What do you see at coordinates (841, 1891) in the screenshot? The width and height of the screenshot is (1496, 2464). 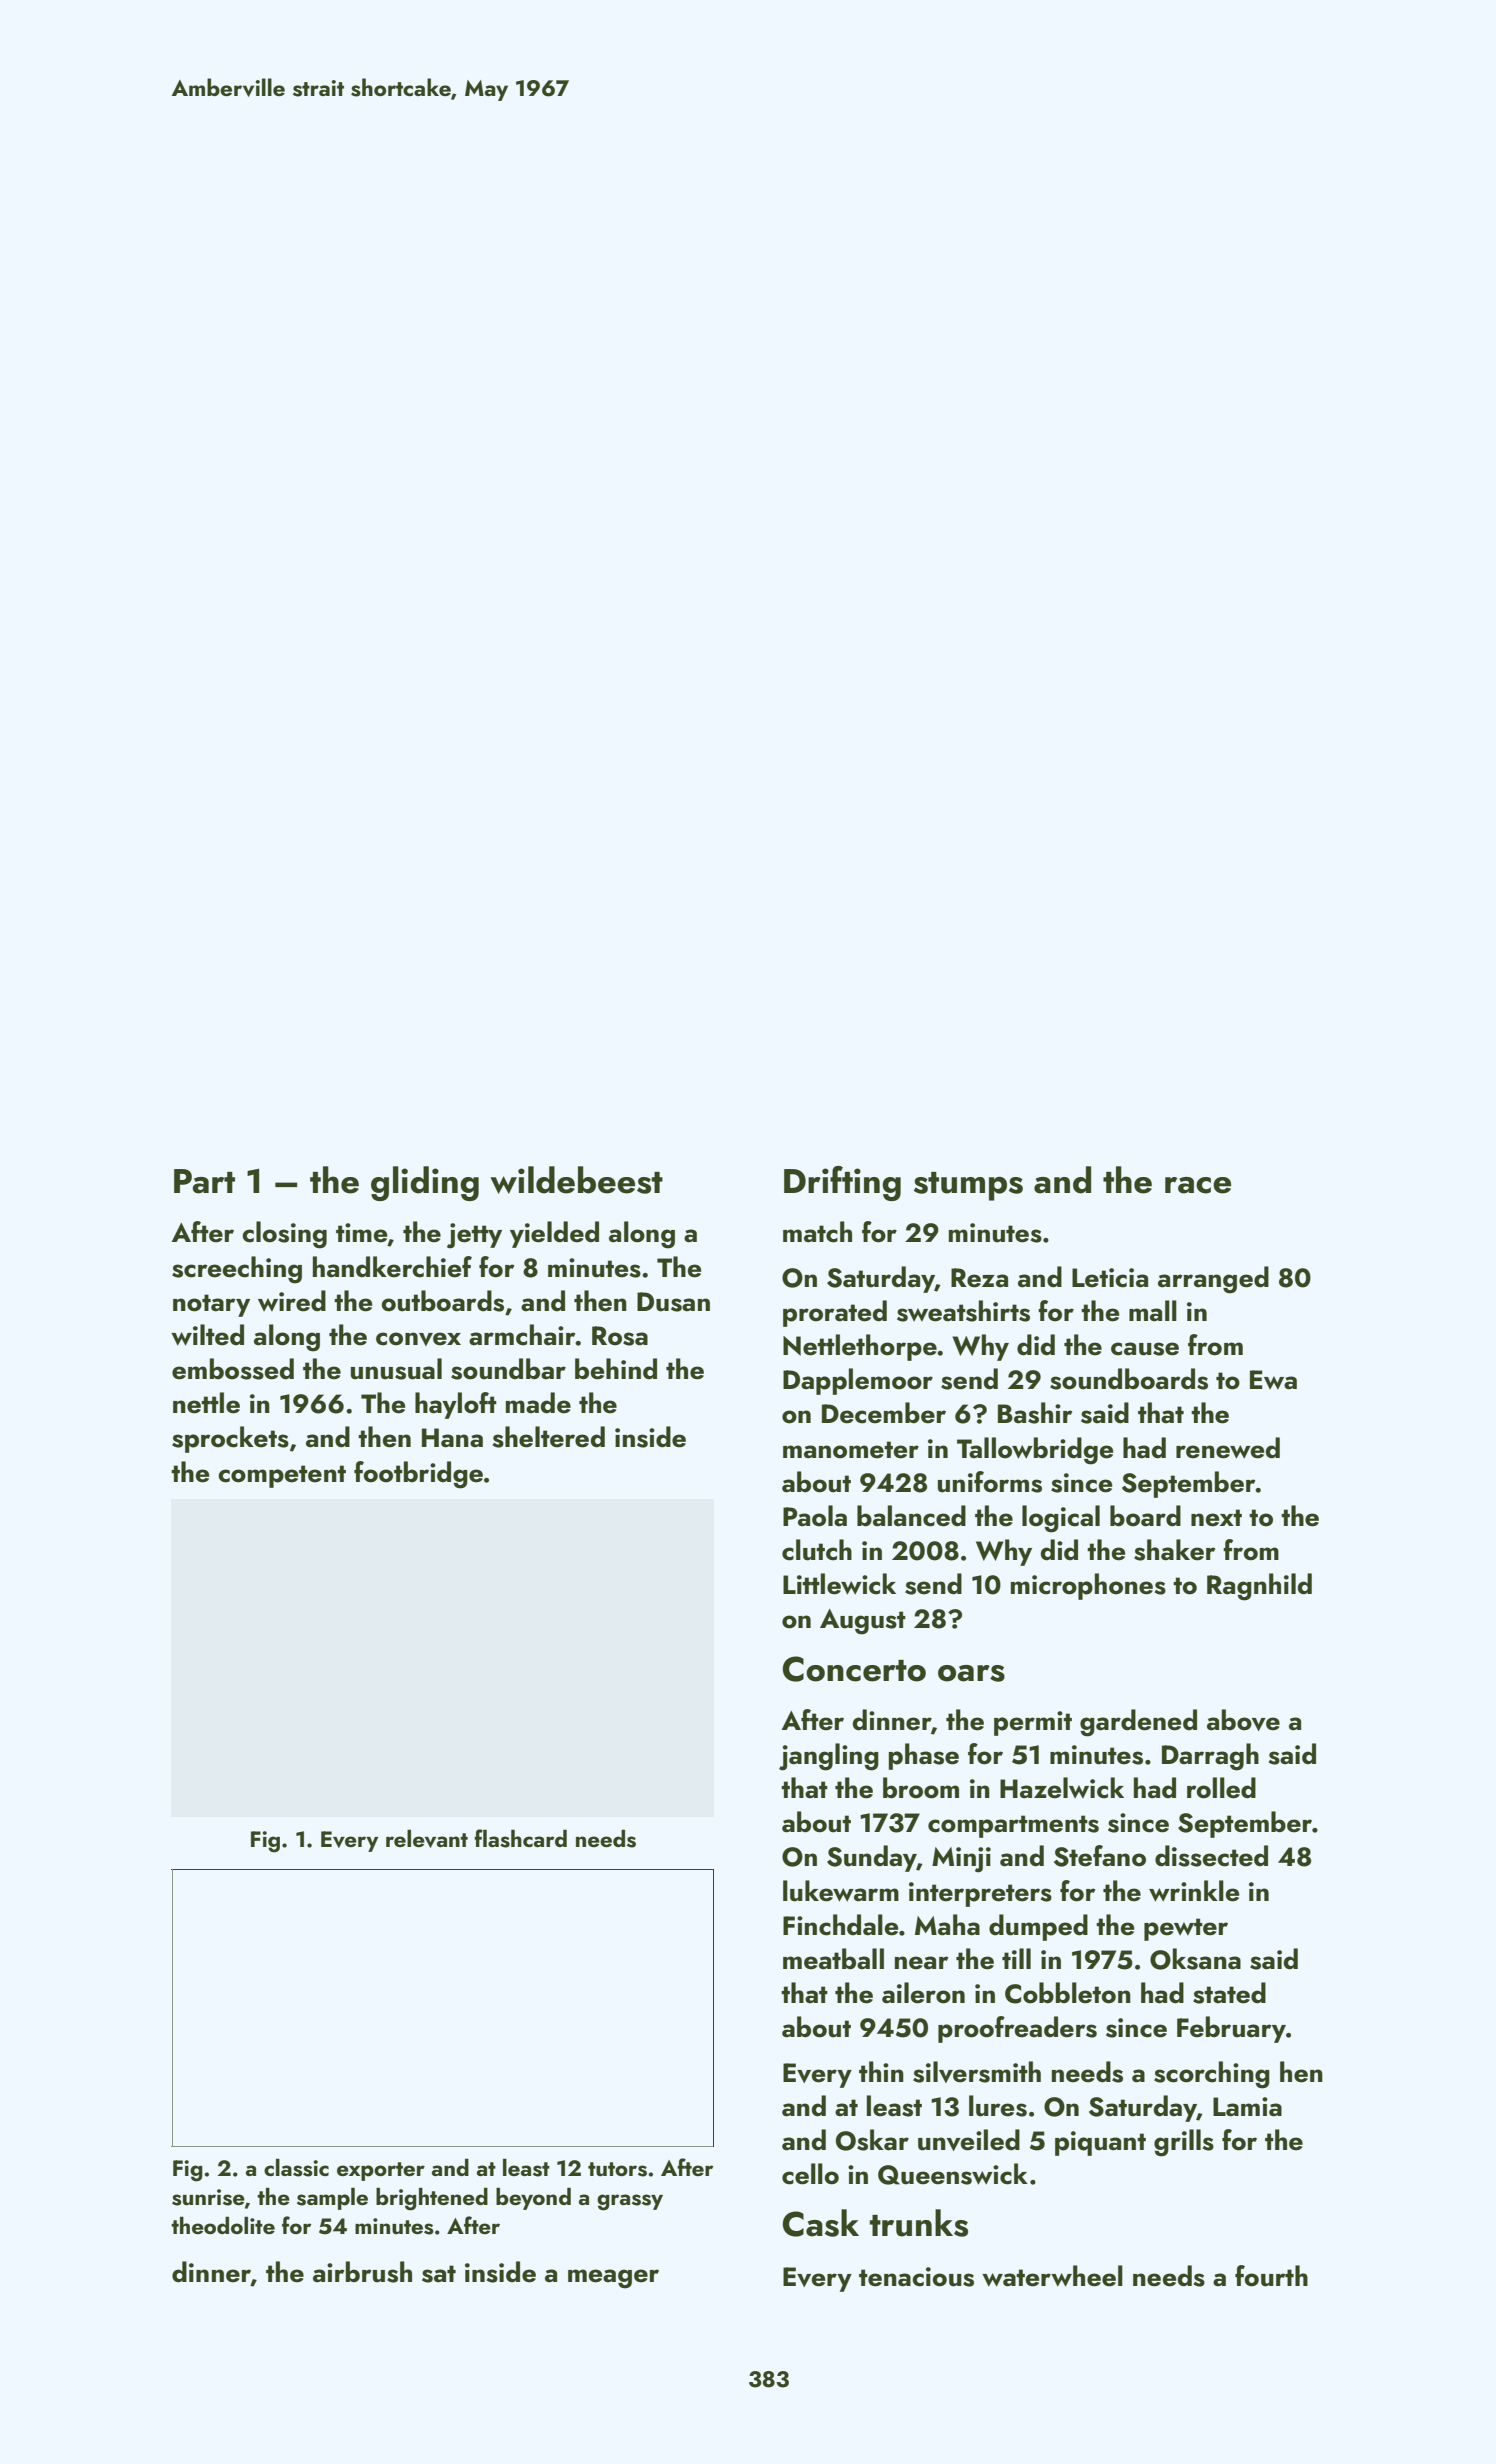 I see `lukewarm` at bounding box center [841, 1891].
